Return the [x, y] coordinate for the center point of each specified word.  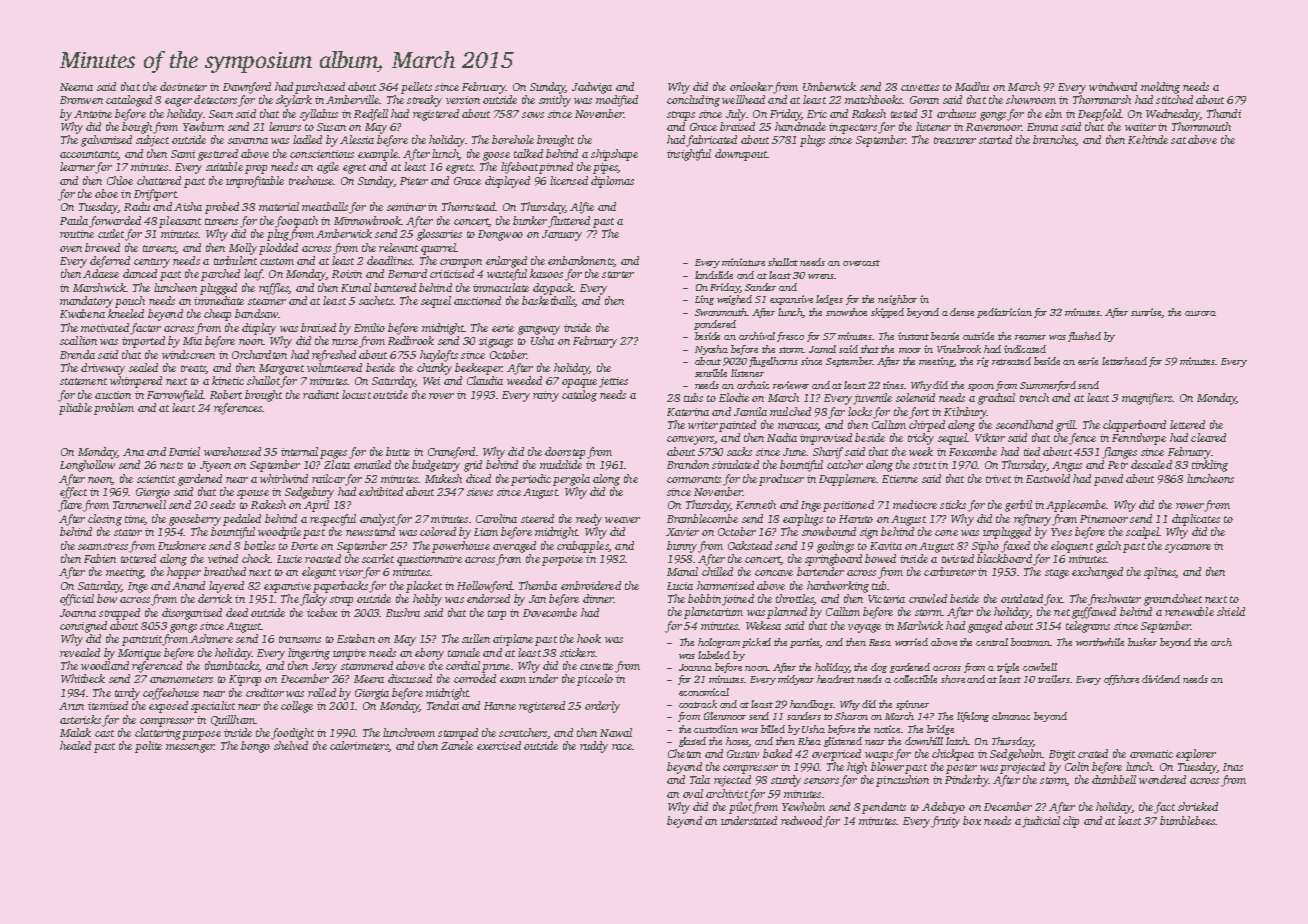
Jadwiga [592, 88]
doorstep [565, 453]
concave [774, 573]
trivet [998, 479]
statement [83, 381]
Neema [76, 87]
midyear [796, 680]
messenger [190, 748]
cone [946, 533]
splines [1160, 573]
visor [351, 573]
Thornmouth [1201, 126]
